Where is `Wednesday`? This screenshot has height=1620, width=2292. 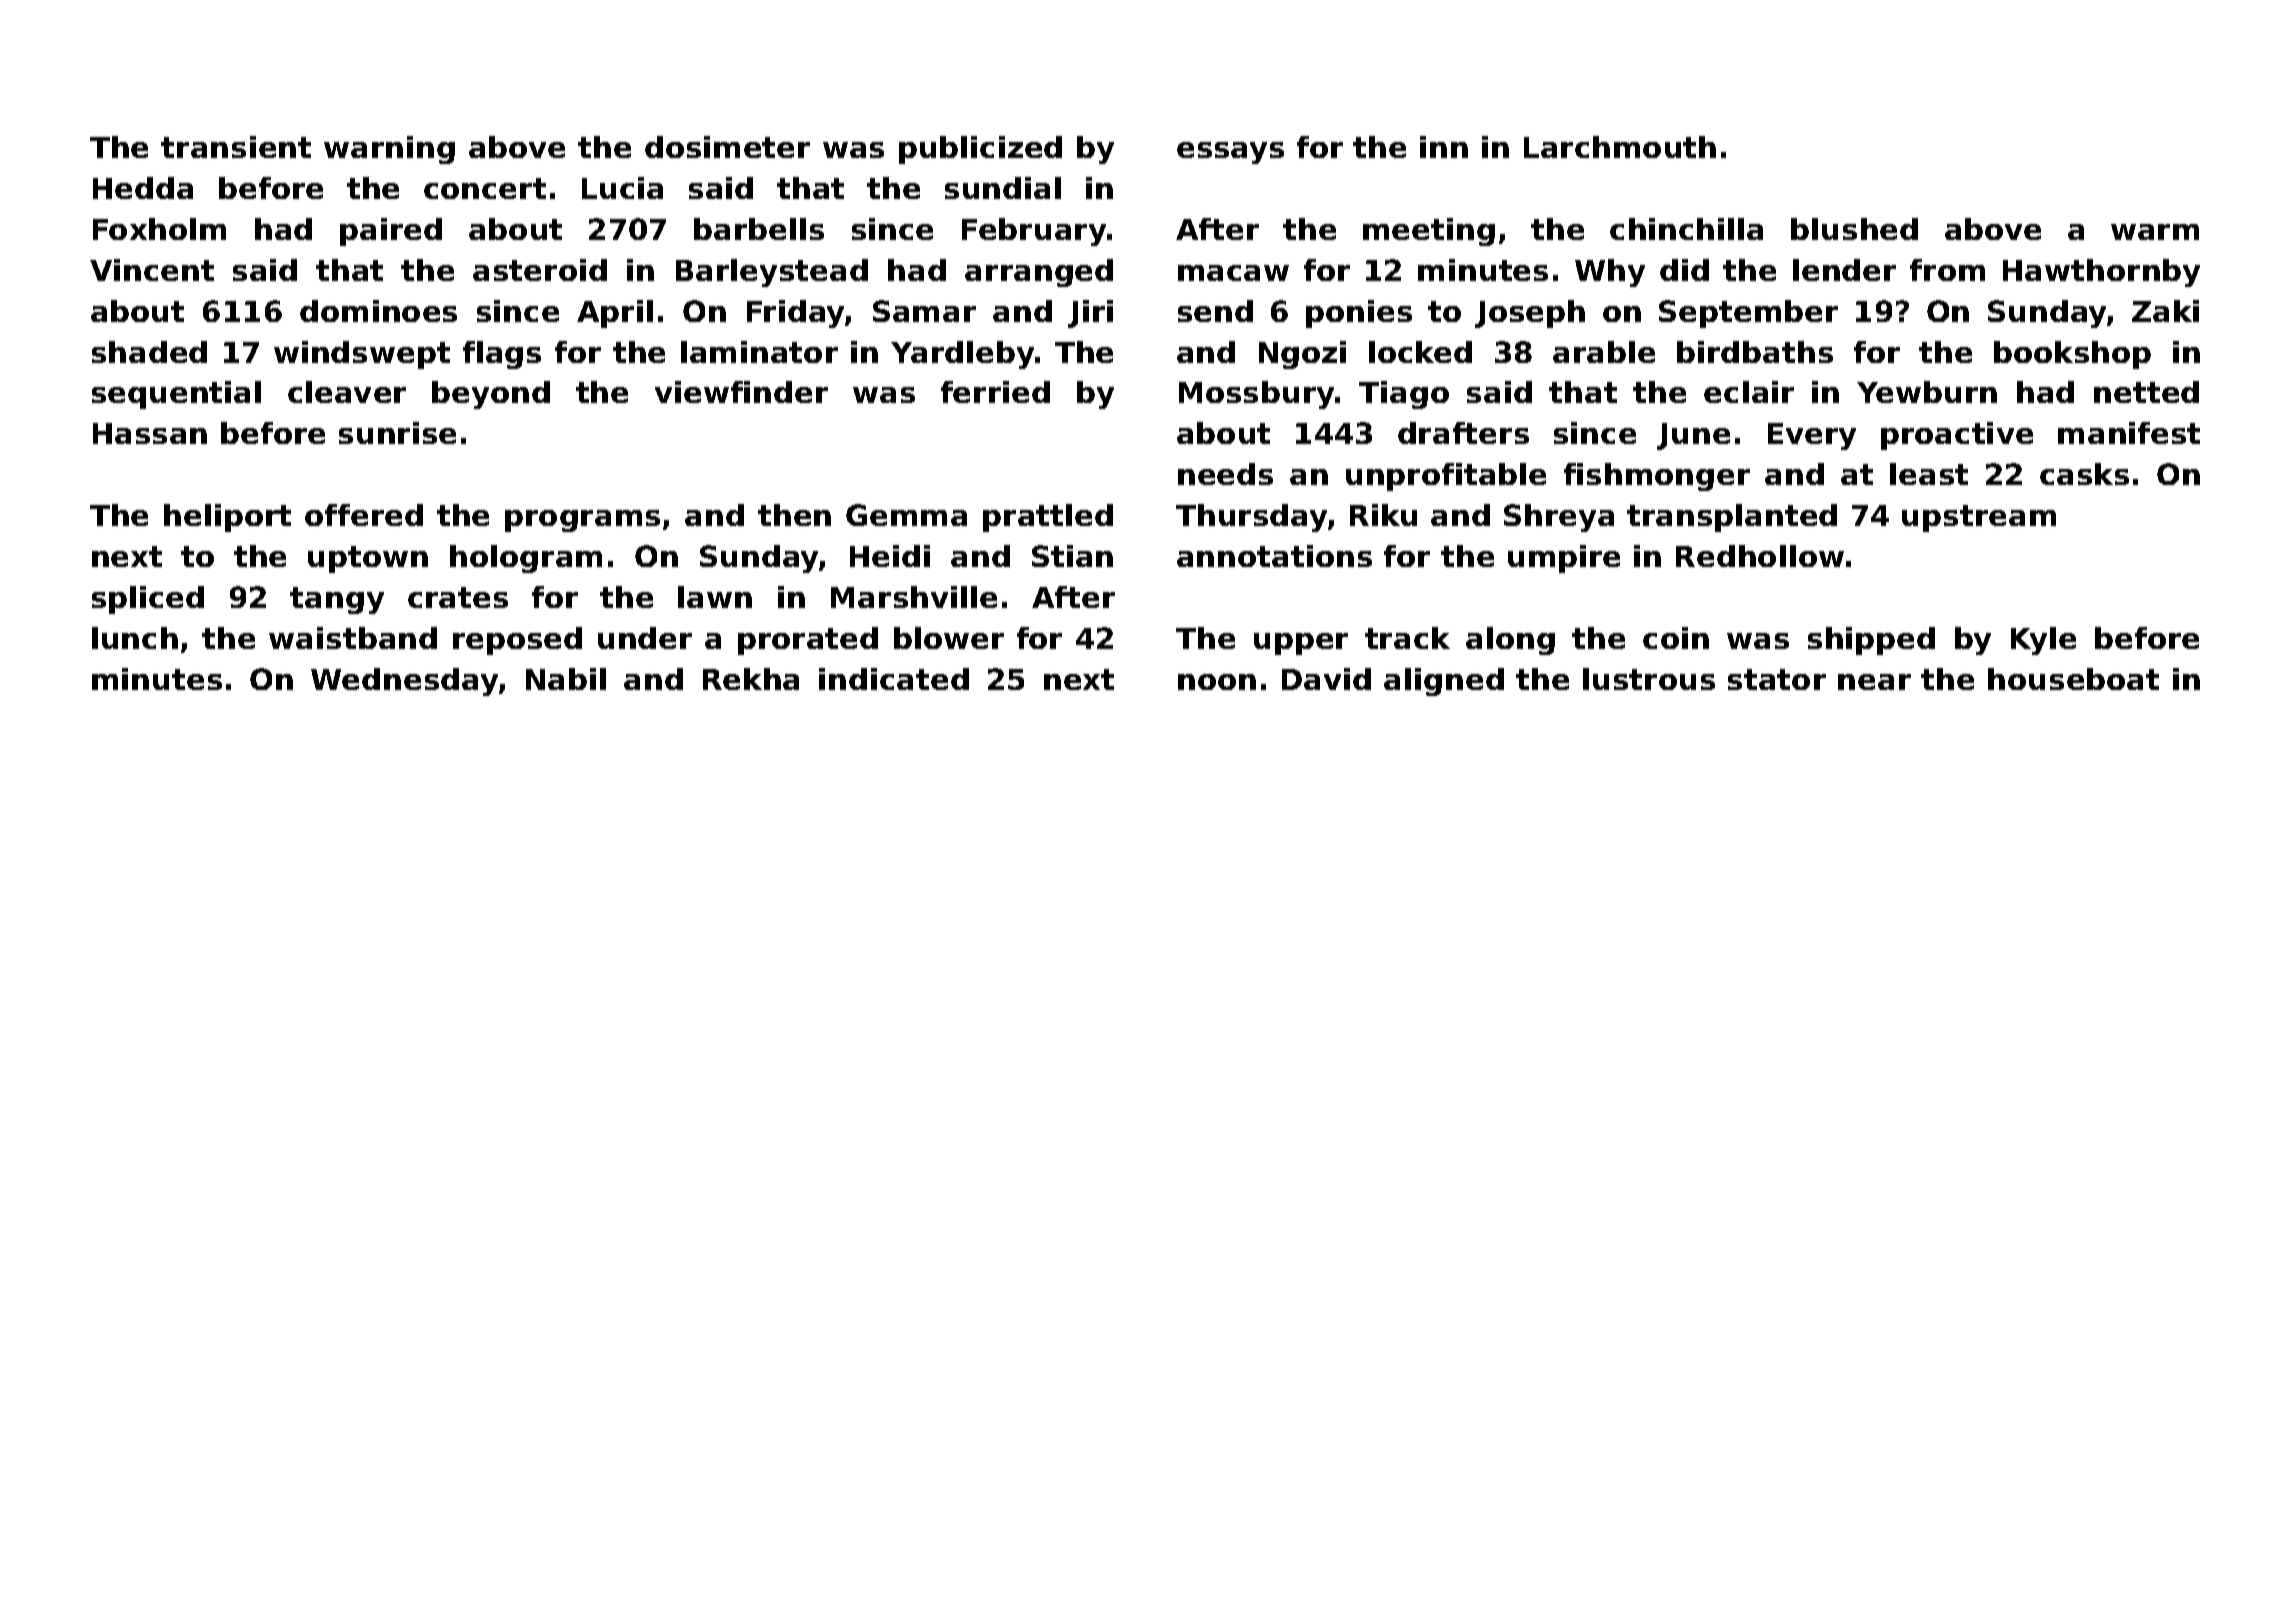
Wednesday is located at coordinates (404, 682).
